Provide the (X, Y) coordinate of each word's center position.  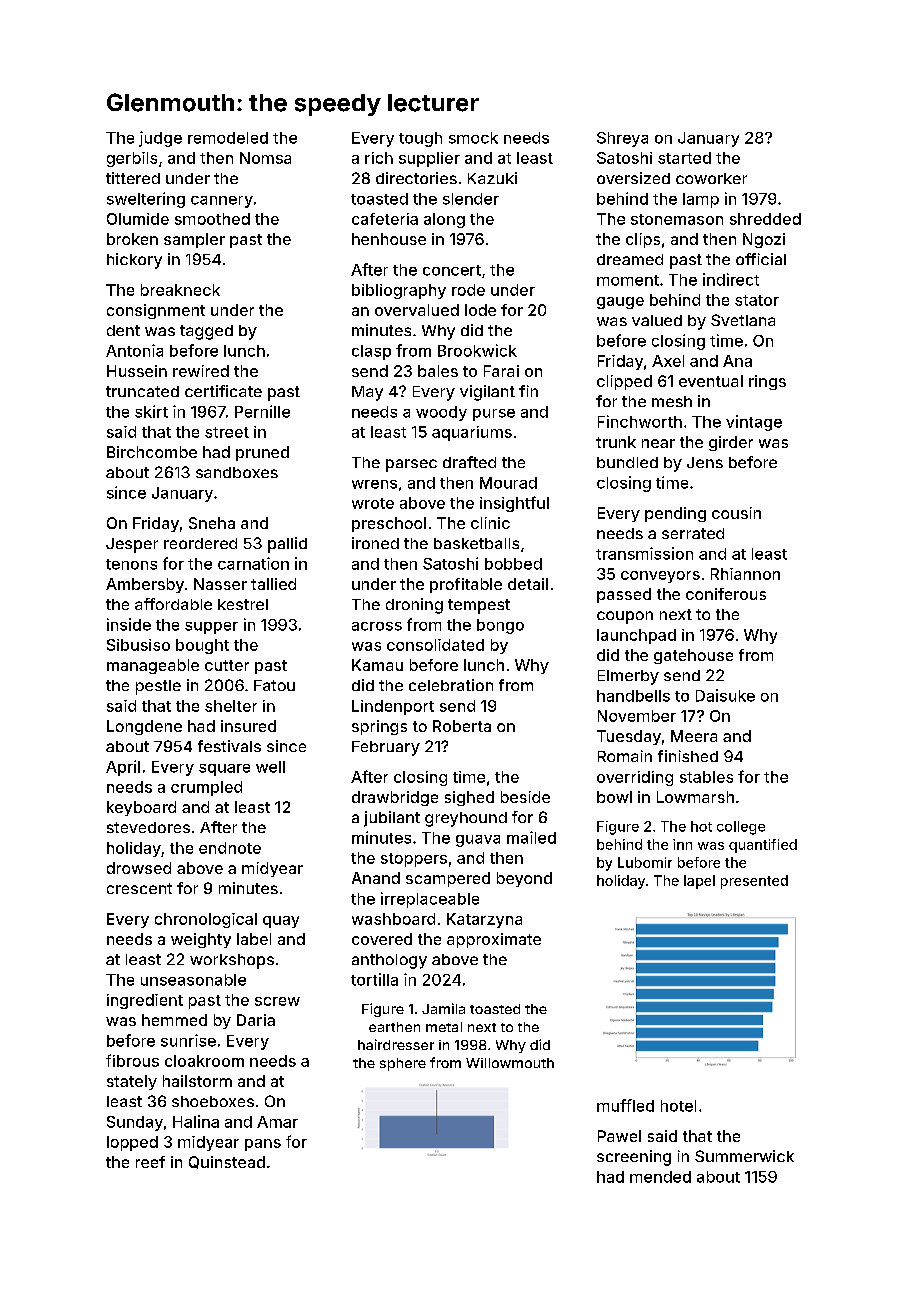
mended (660, 1177)
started (684, 158)
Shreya (622, 139)
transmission (644, 553)
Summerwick (744, 1156)
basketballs (476, 543)
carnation (253, 563)
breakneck (180, 290)
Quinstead (227, 1162)
